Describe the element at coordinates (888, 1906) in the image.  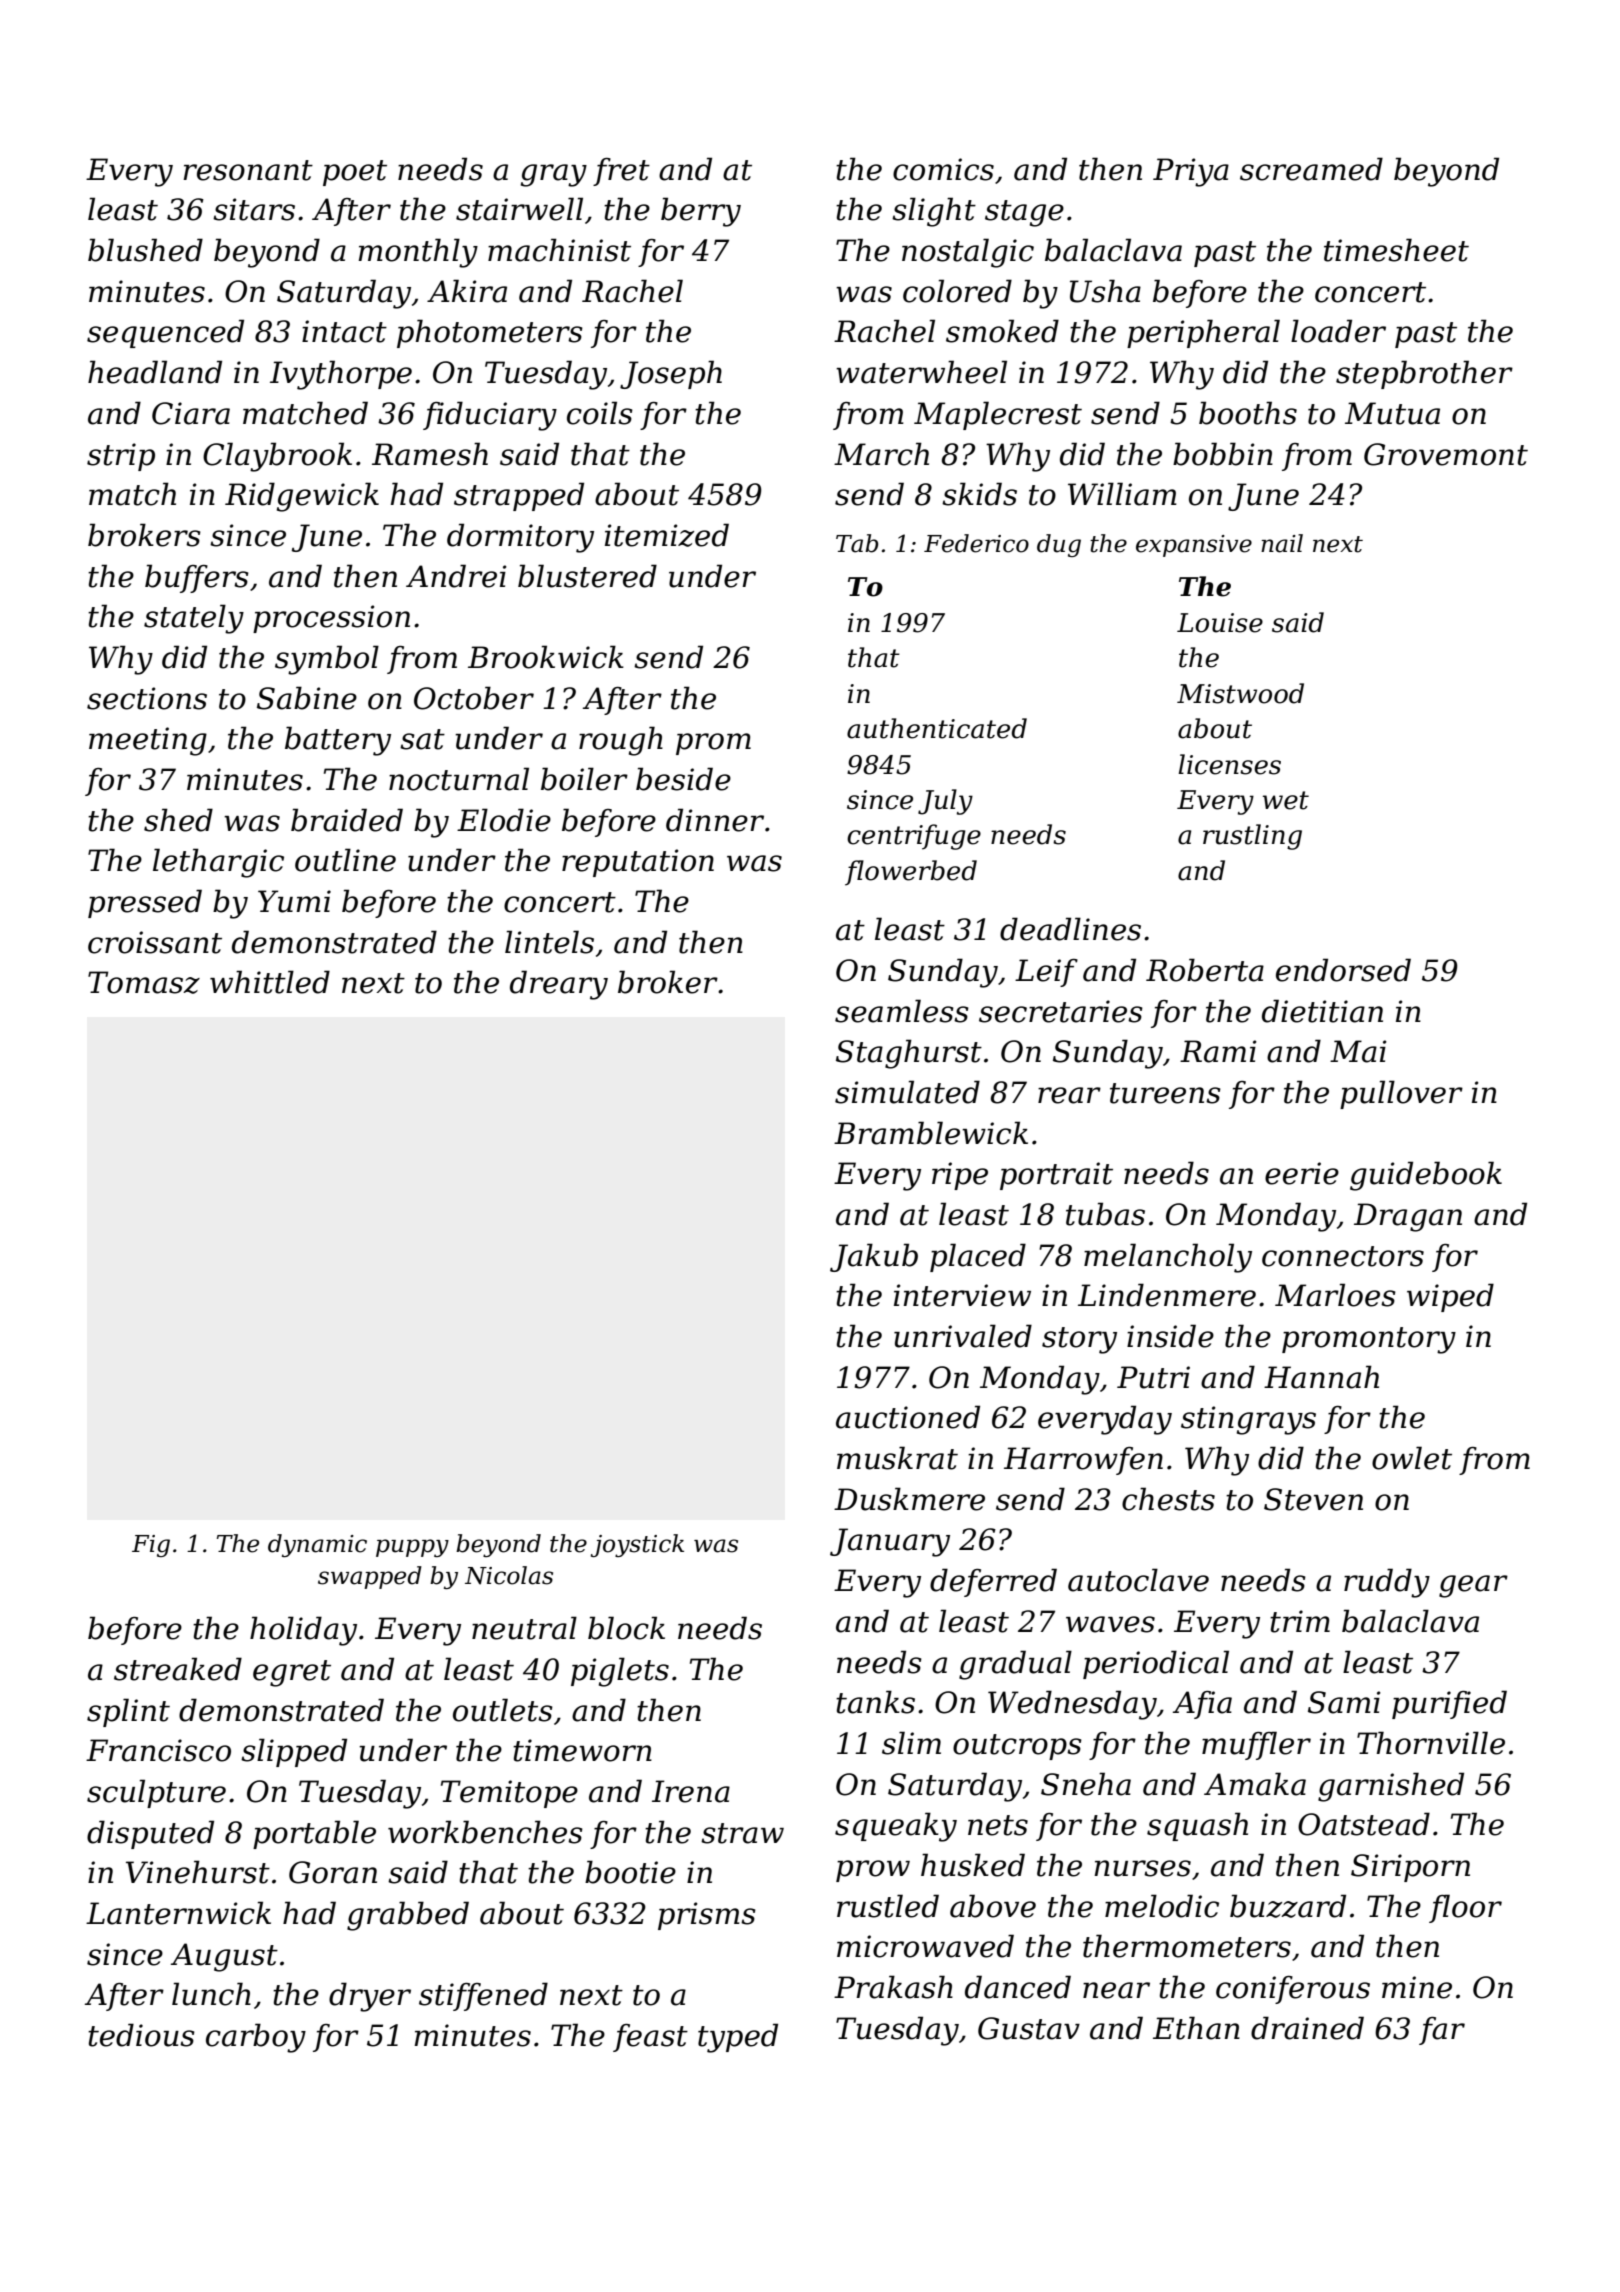
I see `rustled` at that location.
